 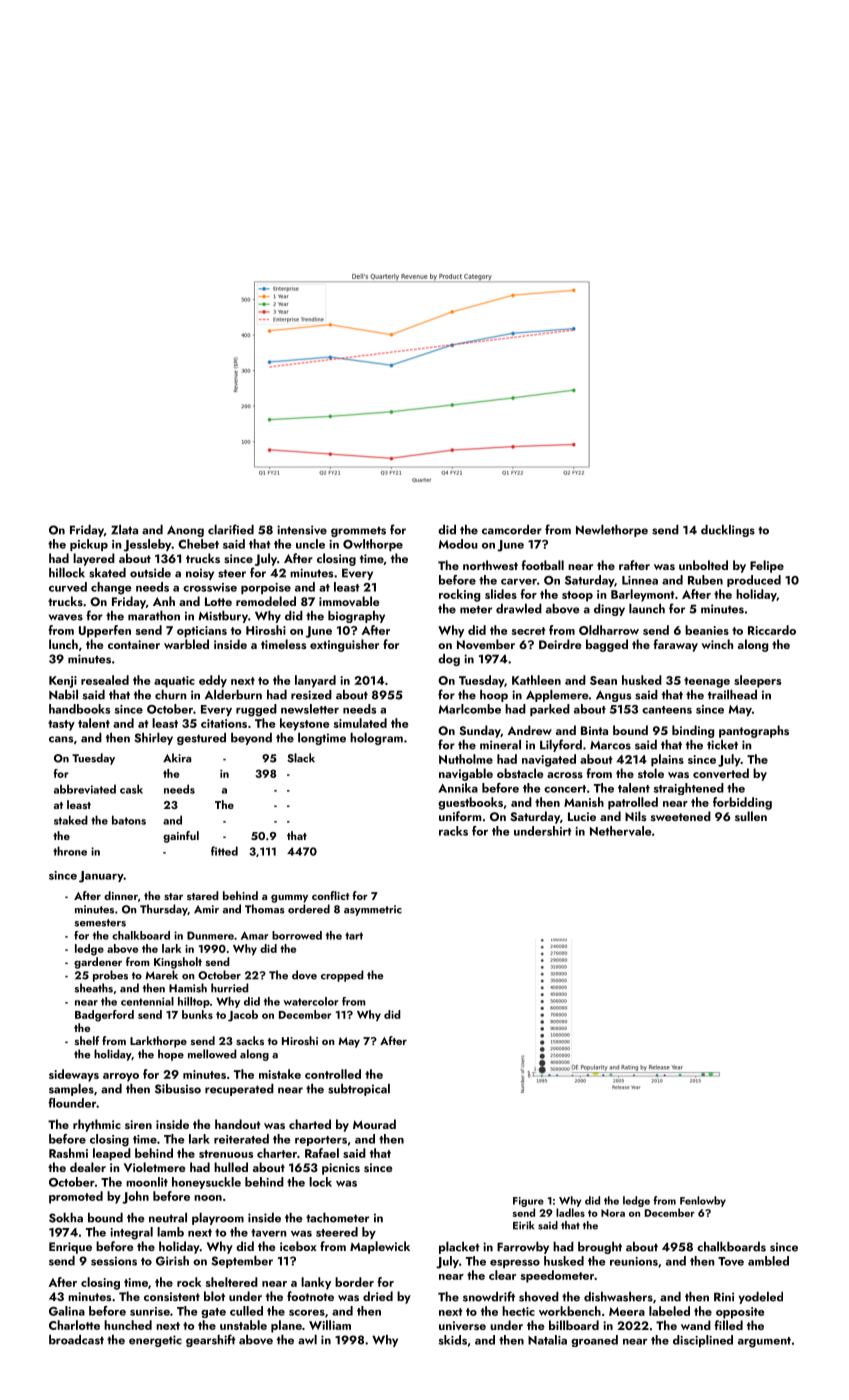 I want to click on Eirik, so click(x=523, y=1225).
